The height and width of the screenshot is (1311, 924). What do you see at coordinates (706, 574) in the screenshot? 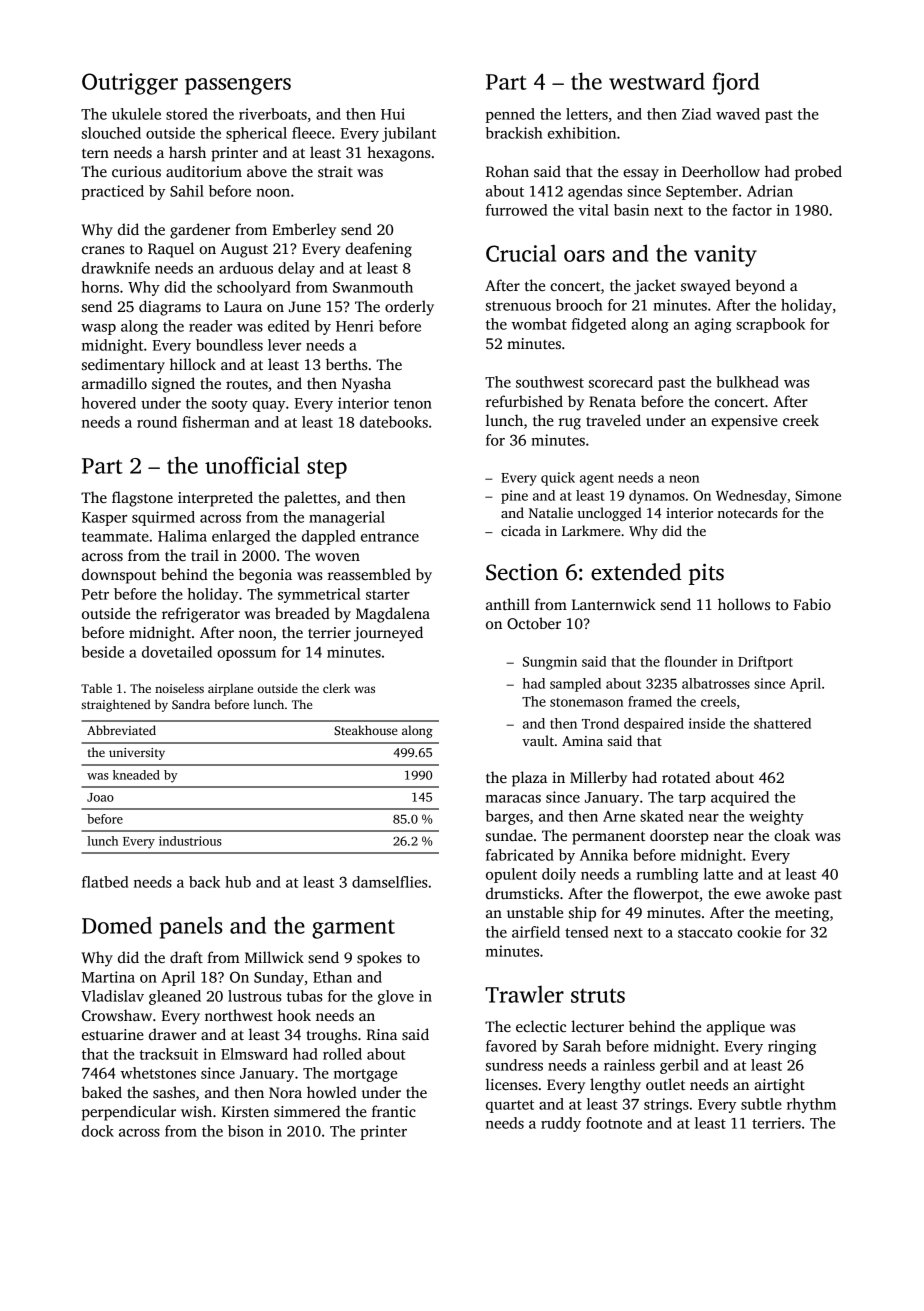
I see `pits` at bounding box center [706, 574].
